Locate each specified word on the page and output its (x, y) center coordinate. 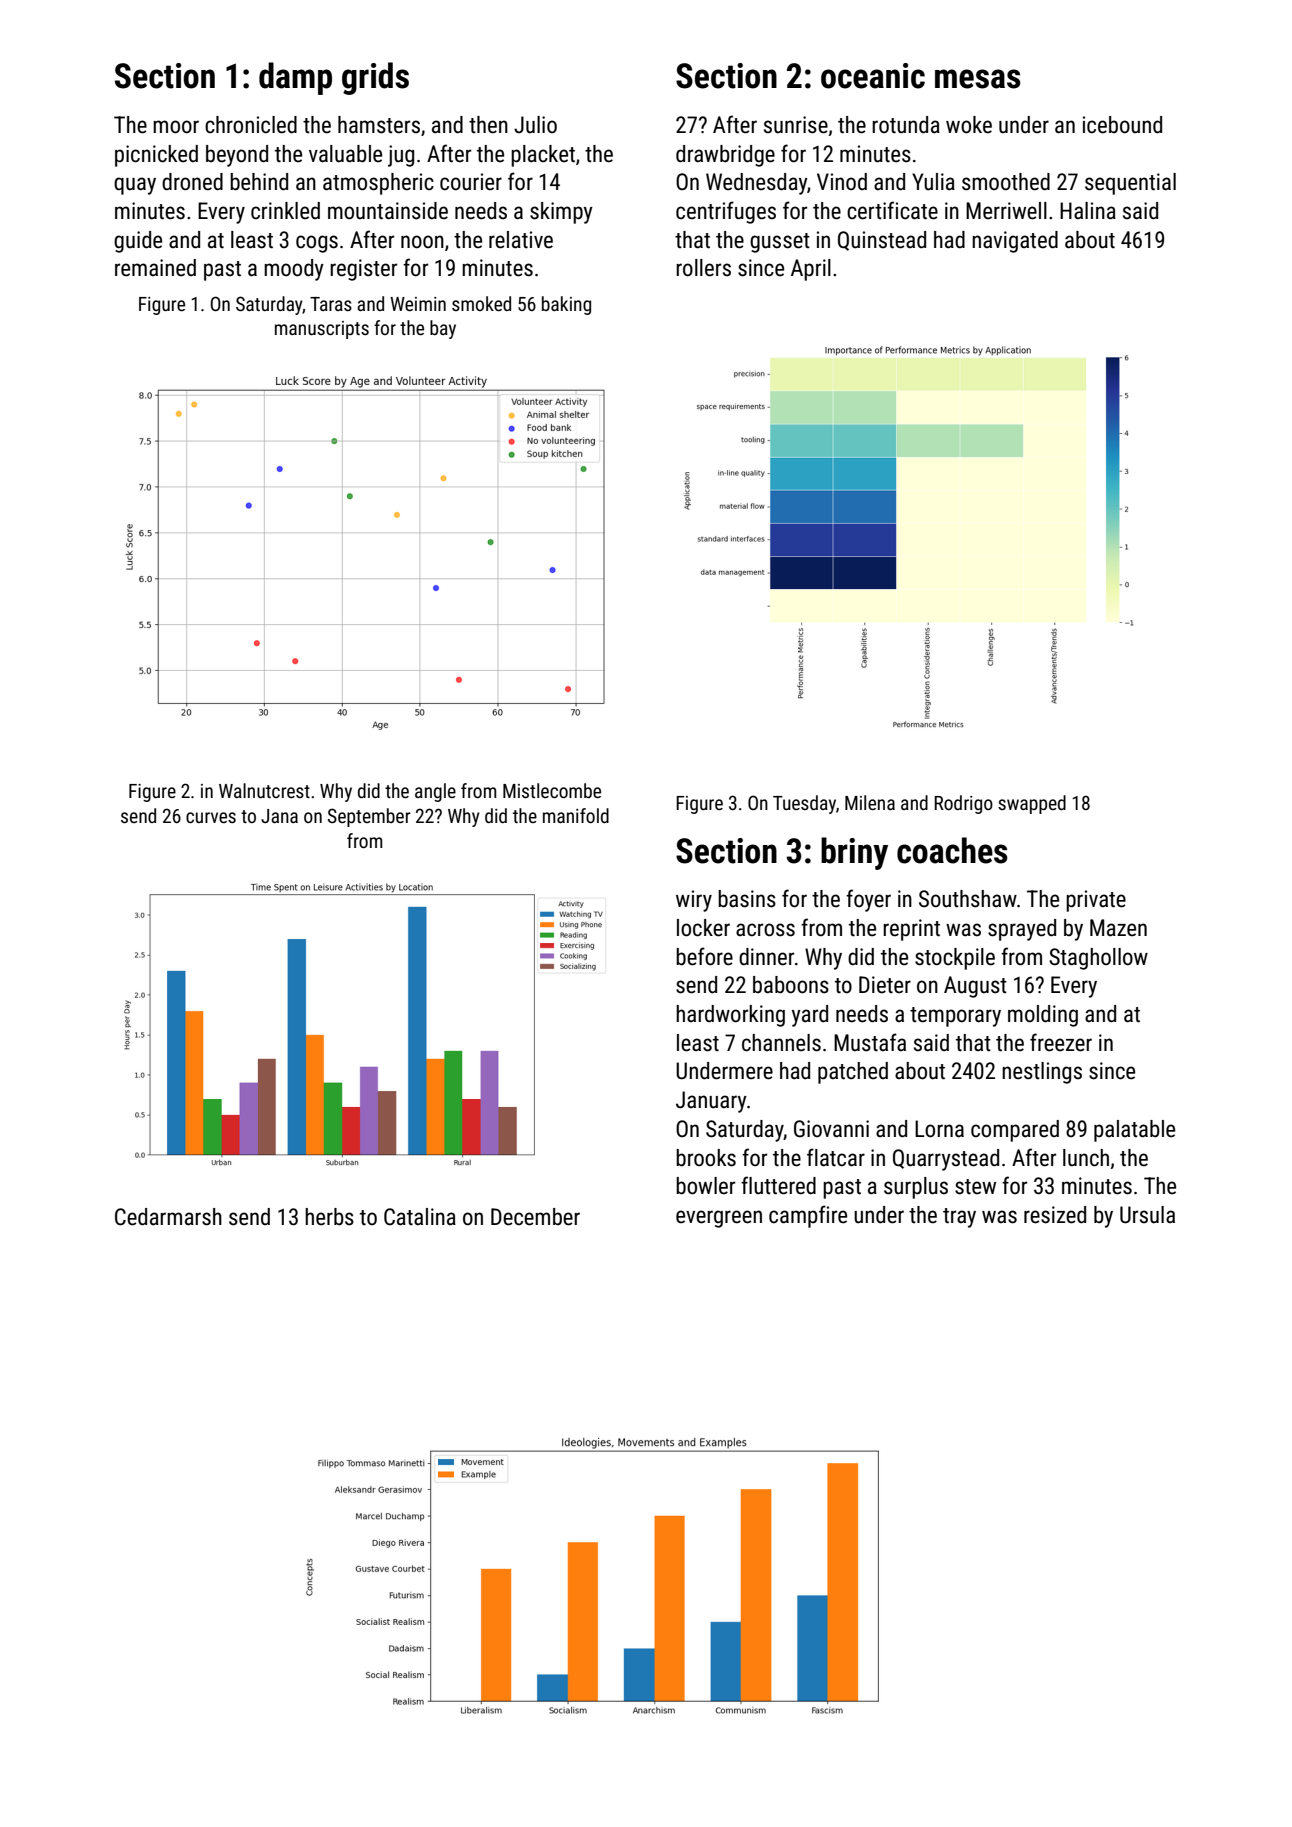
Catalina (420, 1217)
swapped (1032, 804)
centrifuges (726, 212)
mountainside (388, 211)
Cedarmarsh (168, 1217)
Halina (1088, 211)
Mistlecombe (552, 790)
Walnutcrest (264, 790)
